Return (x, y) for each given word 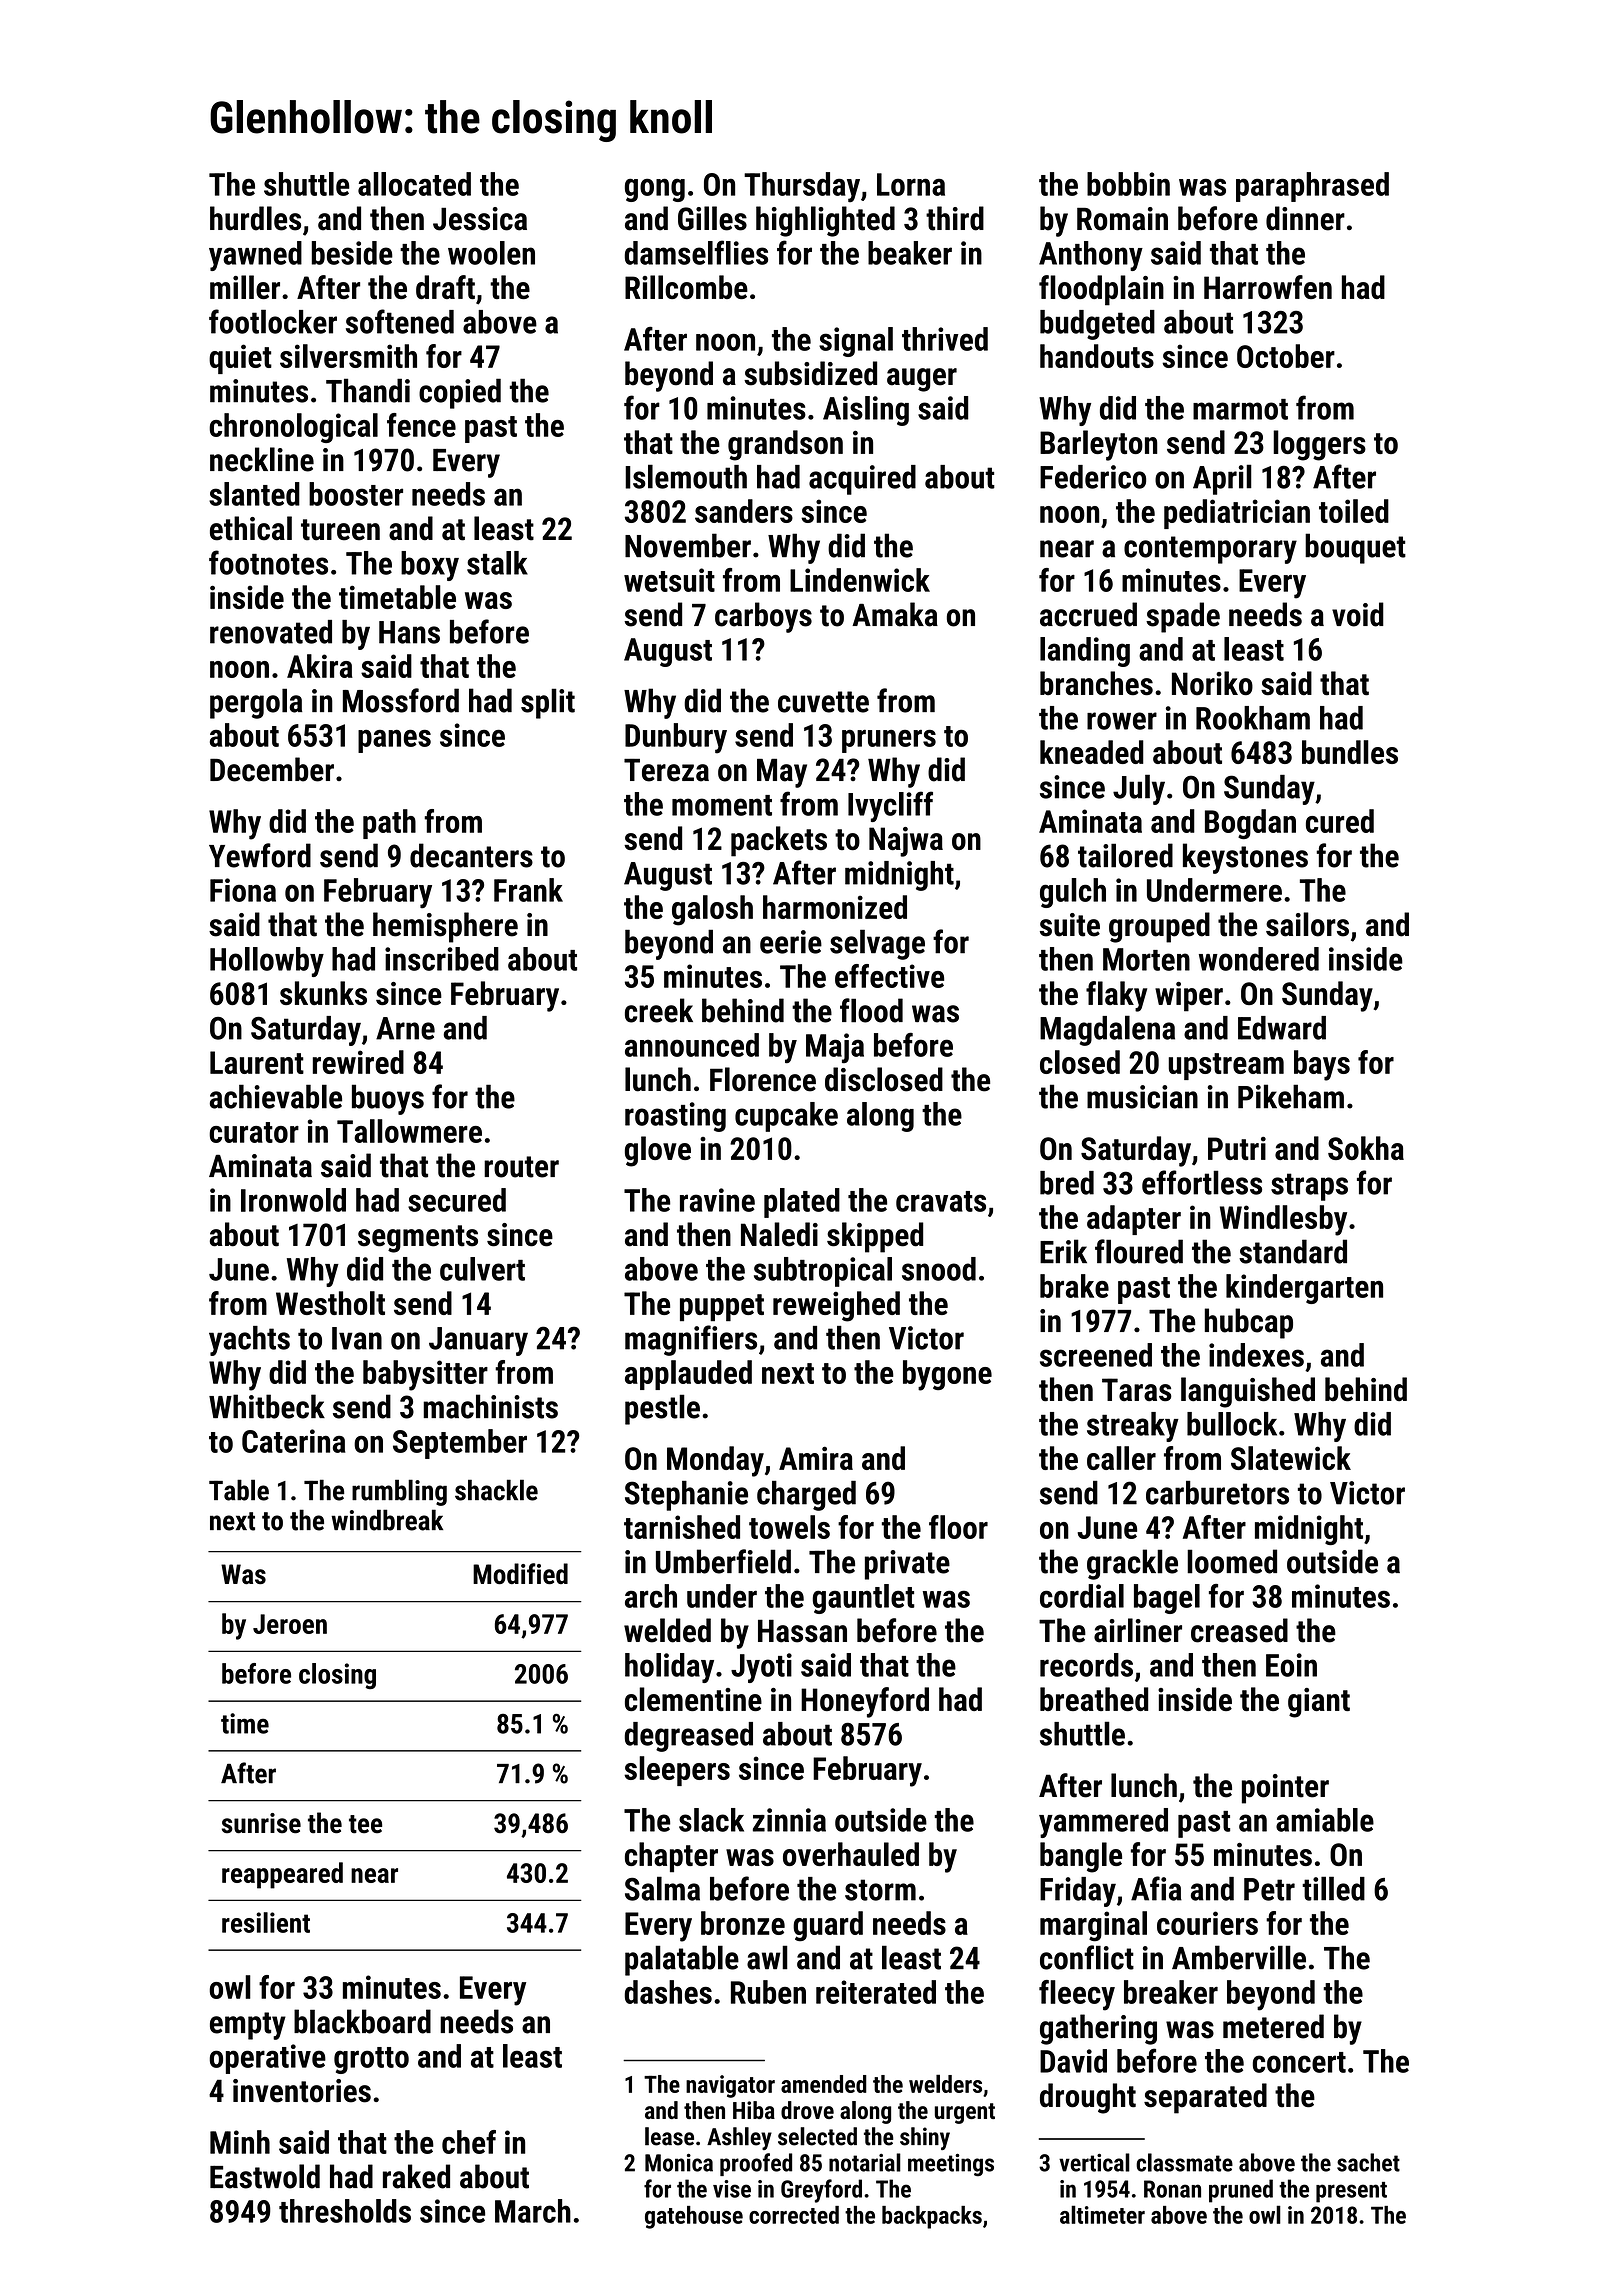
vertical (1094, 2162)
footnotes (268, 562)
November (688, 545)
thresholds (345, 2211)
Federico (1093, 477)
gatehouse (694, 2217)
